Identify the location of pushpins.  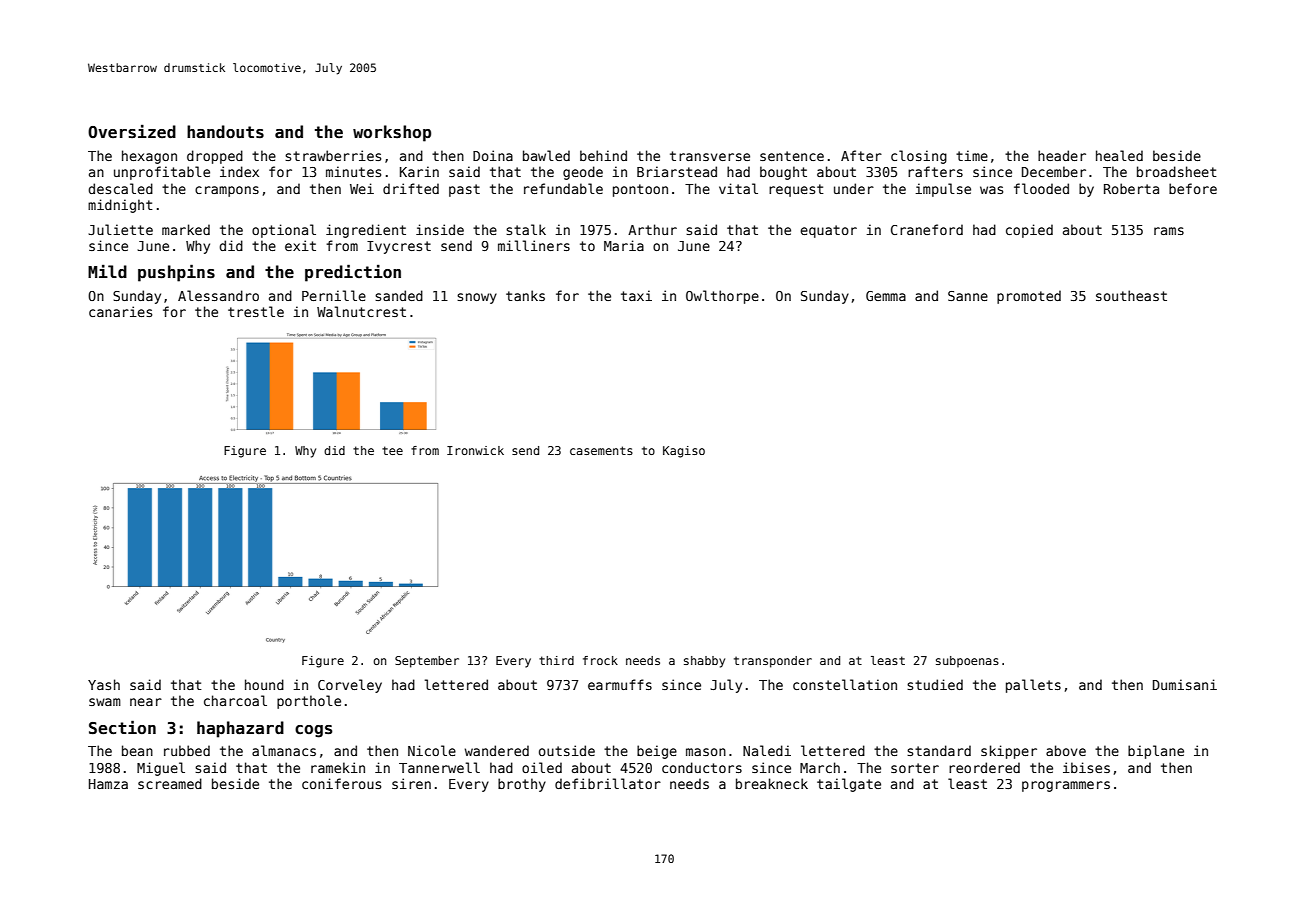
(176, 273).
